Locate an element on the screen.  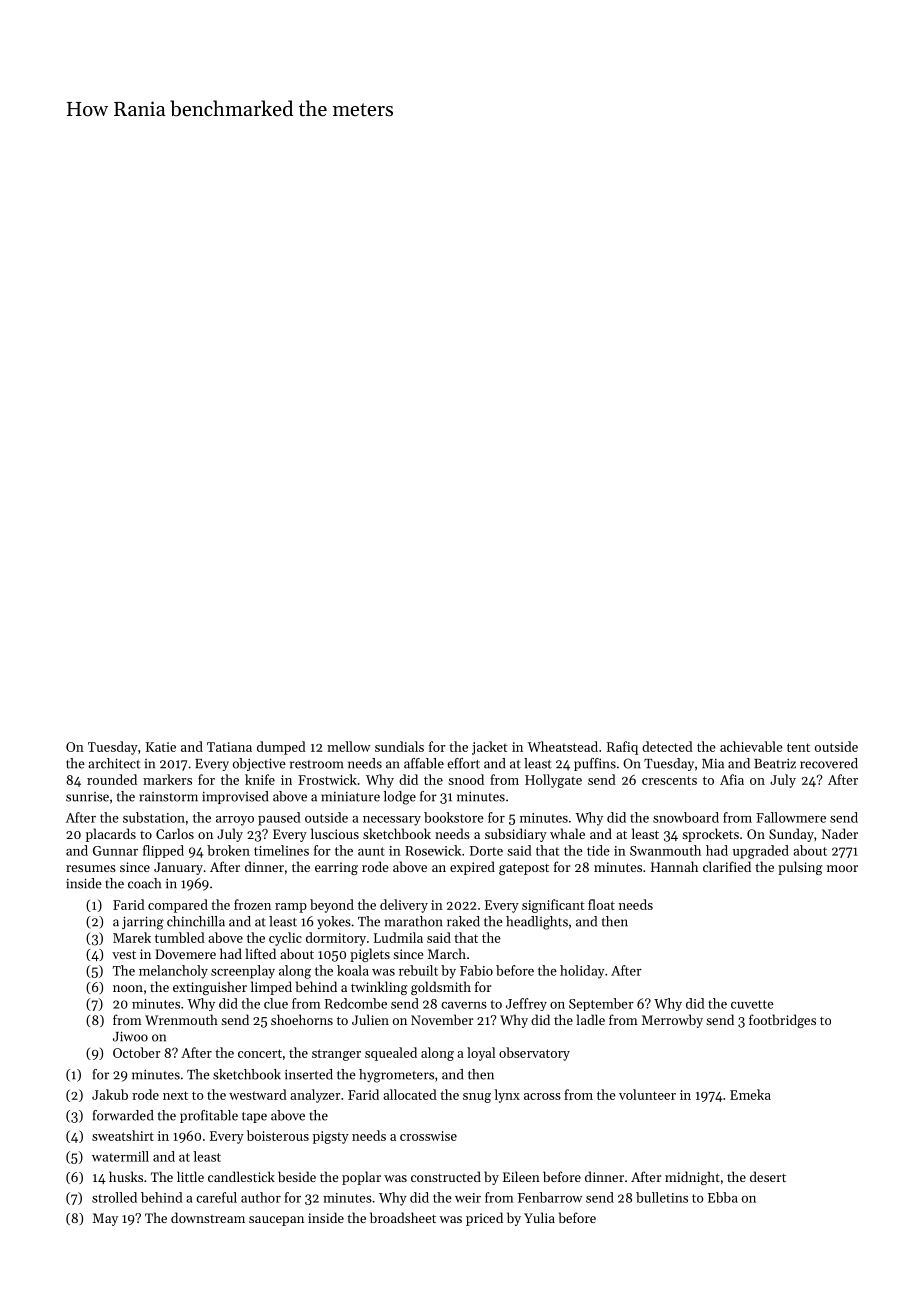
snug is located at coordinates (477, 1098).
